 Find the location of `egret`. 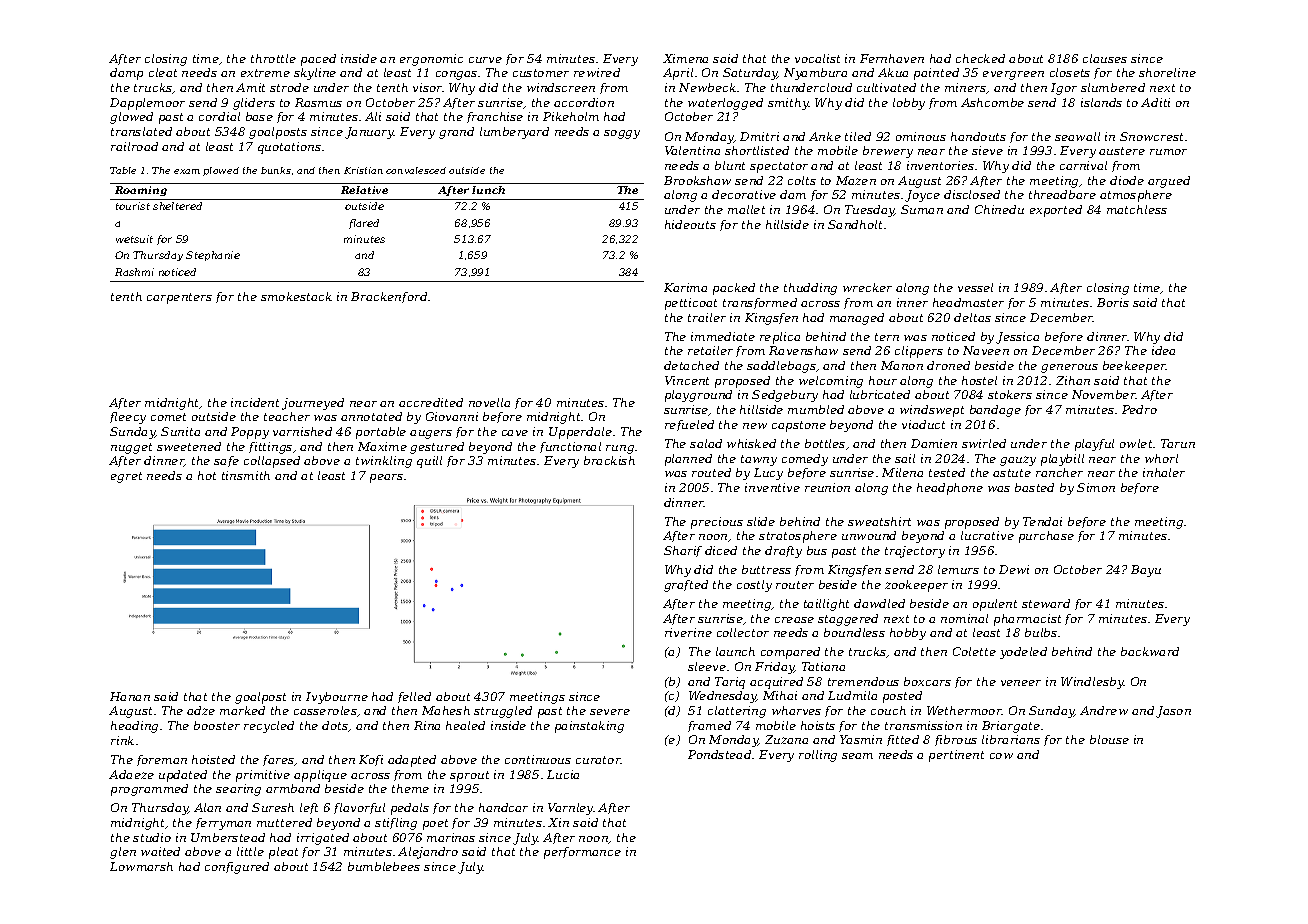

egret is located at coordinates (126, 477).
